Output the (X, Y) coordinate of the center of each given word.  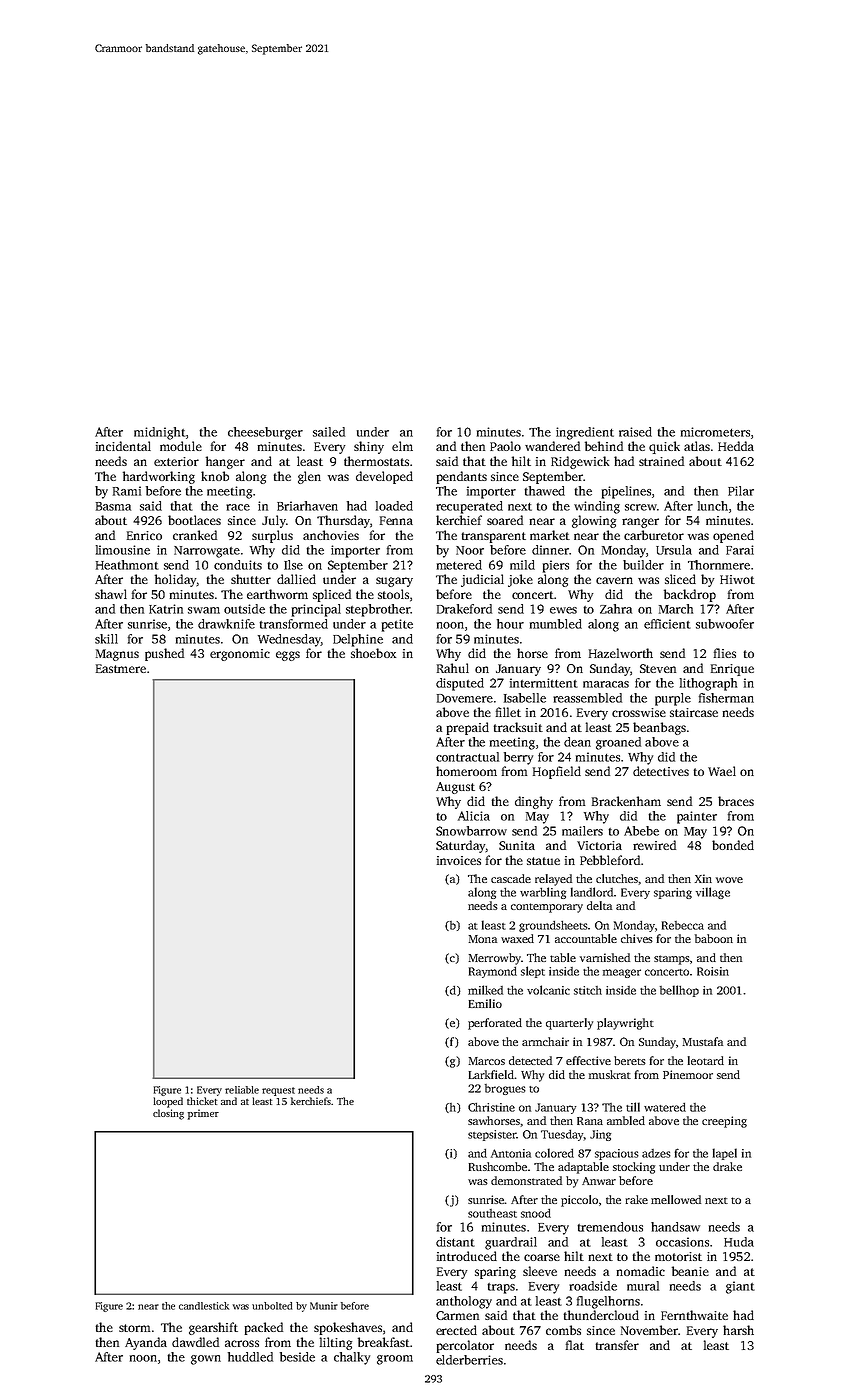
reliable (242, 1090)
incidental (123, 446)
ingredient (585, 433)
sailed (329, 432)
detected (530, 1060)
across (242, 1343)
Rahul (453, 668)
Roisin (713, 971)
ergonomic (240, 655)
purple (673, 699)
